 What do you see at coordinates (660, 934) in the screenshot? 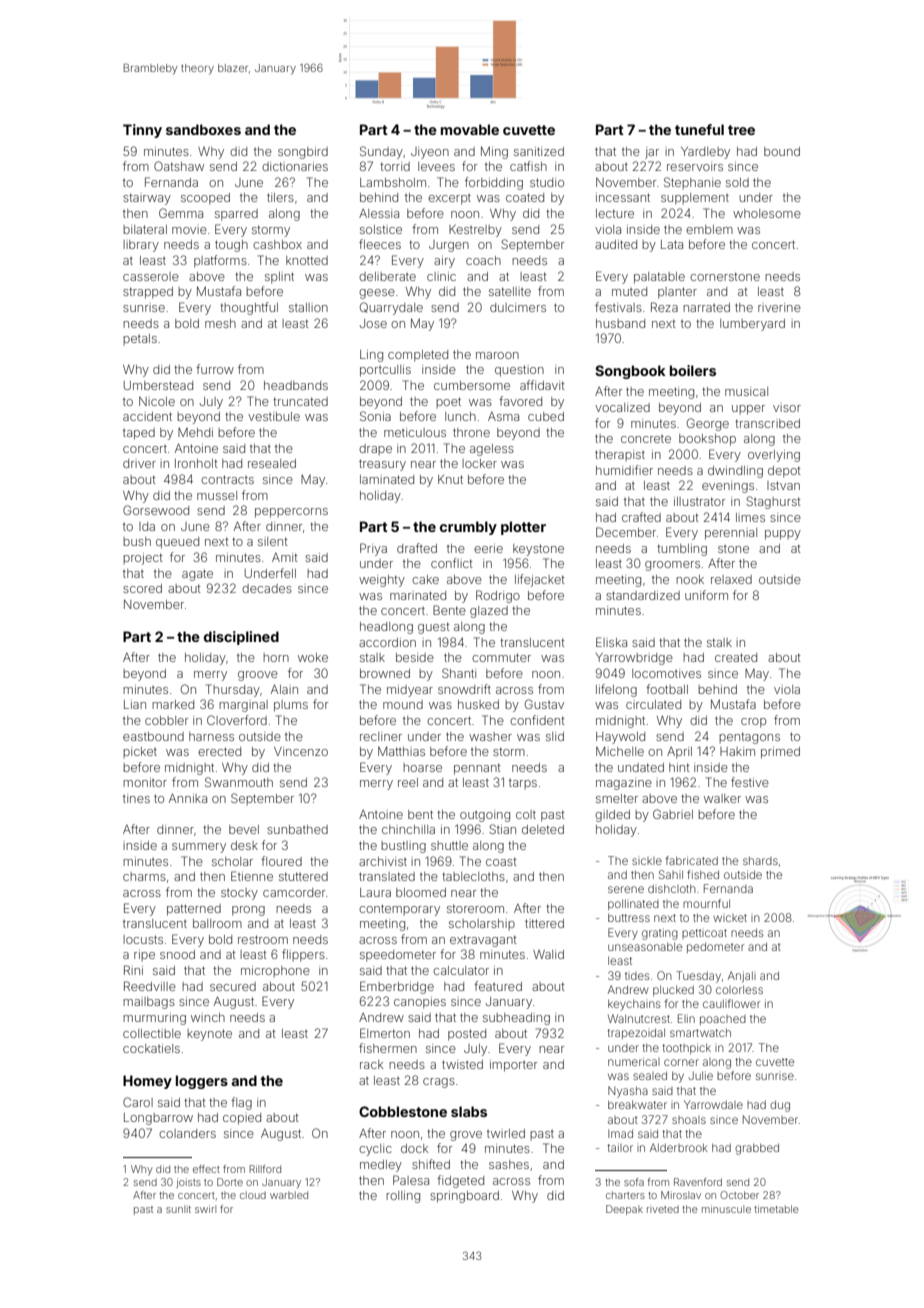
I see `grating` at bounding box center [660, 934].
